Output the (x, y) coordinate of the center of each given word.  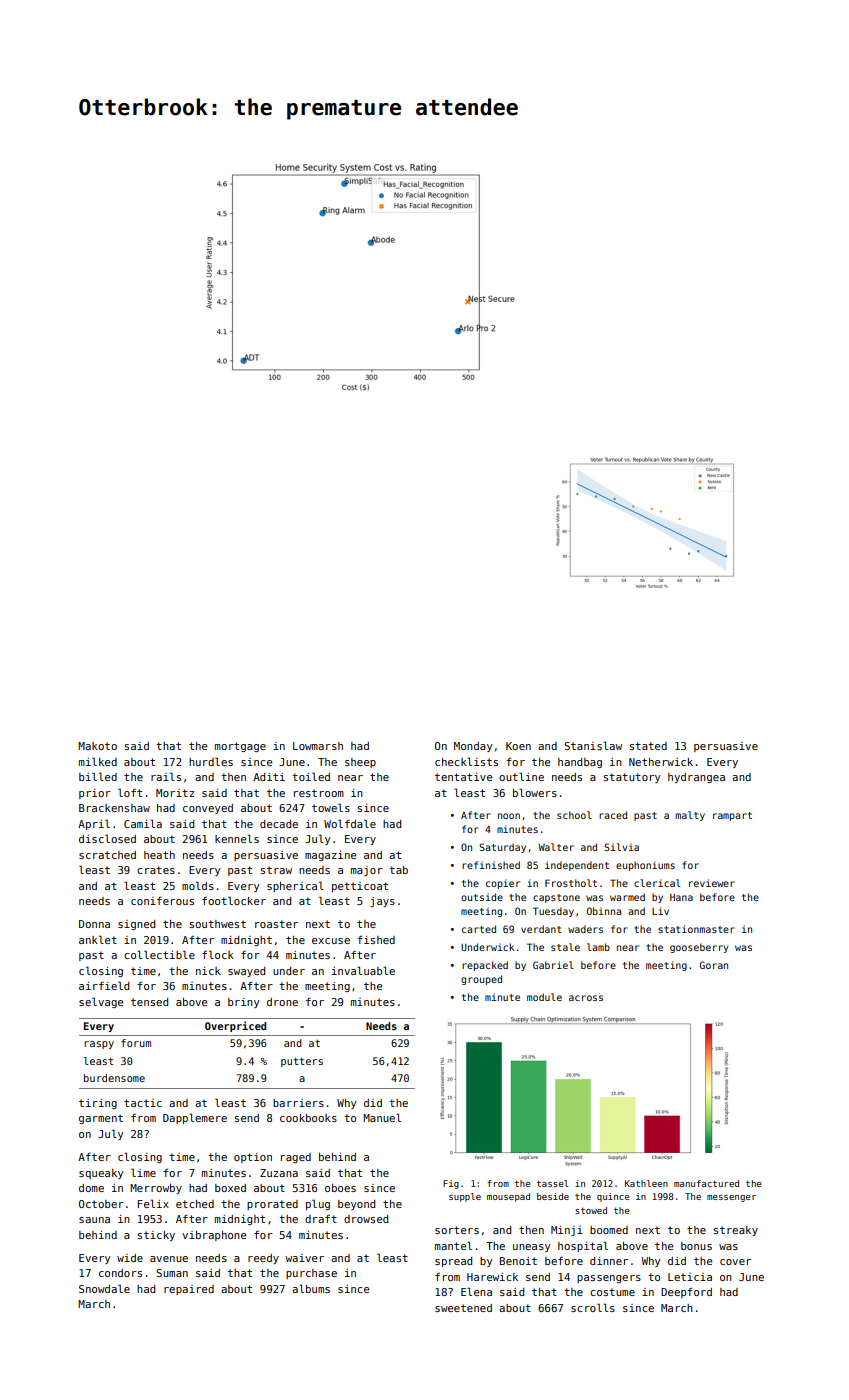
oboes (340, 1188)
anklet (98, 939)
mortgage (240, 747)
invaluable (363, 970)
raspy (99, 1045)
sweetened (463, 1308)
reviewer (712, 883)
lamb (598, 947)
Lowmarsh (318, 746)
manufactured (706, 1183)
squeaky (101, 1174)
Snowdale (104, 1288)
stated (648, 746)
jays (382, 902)
